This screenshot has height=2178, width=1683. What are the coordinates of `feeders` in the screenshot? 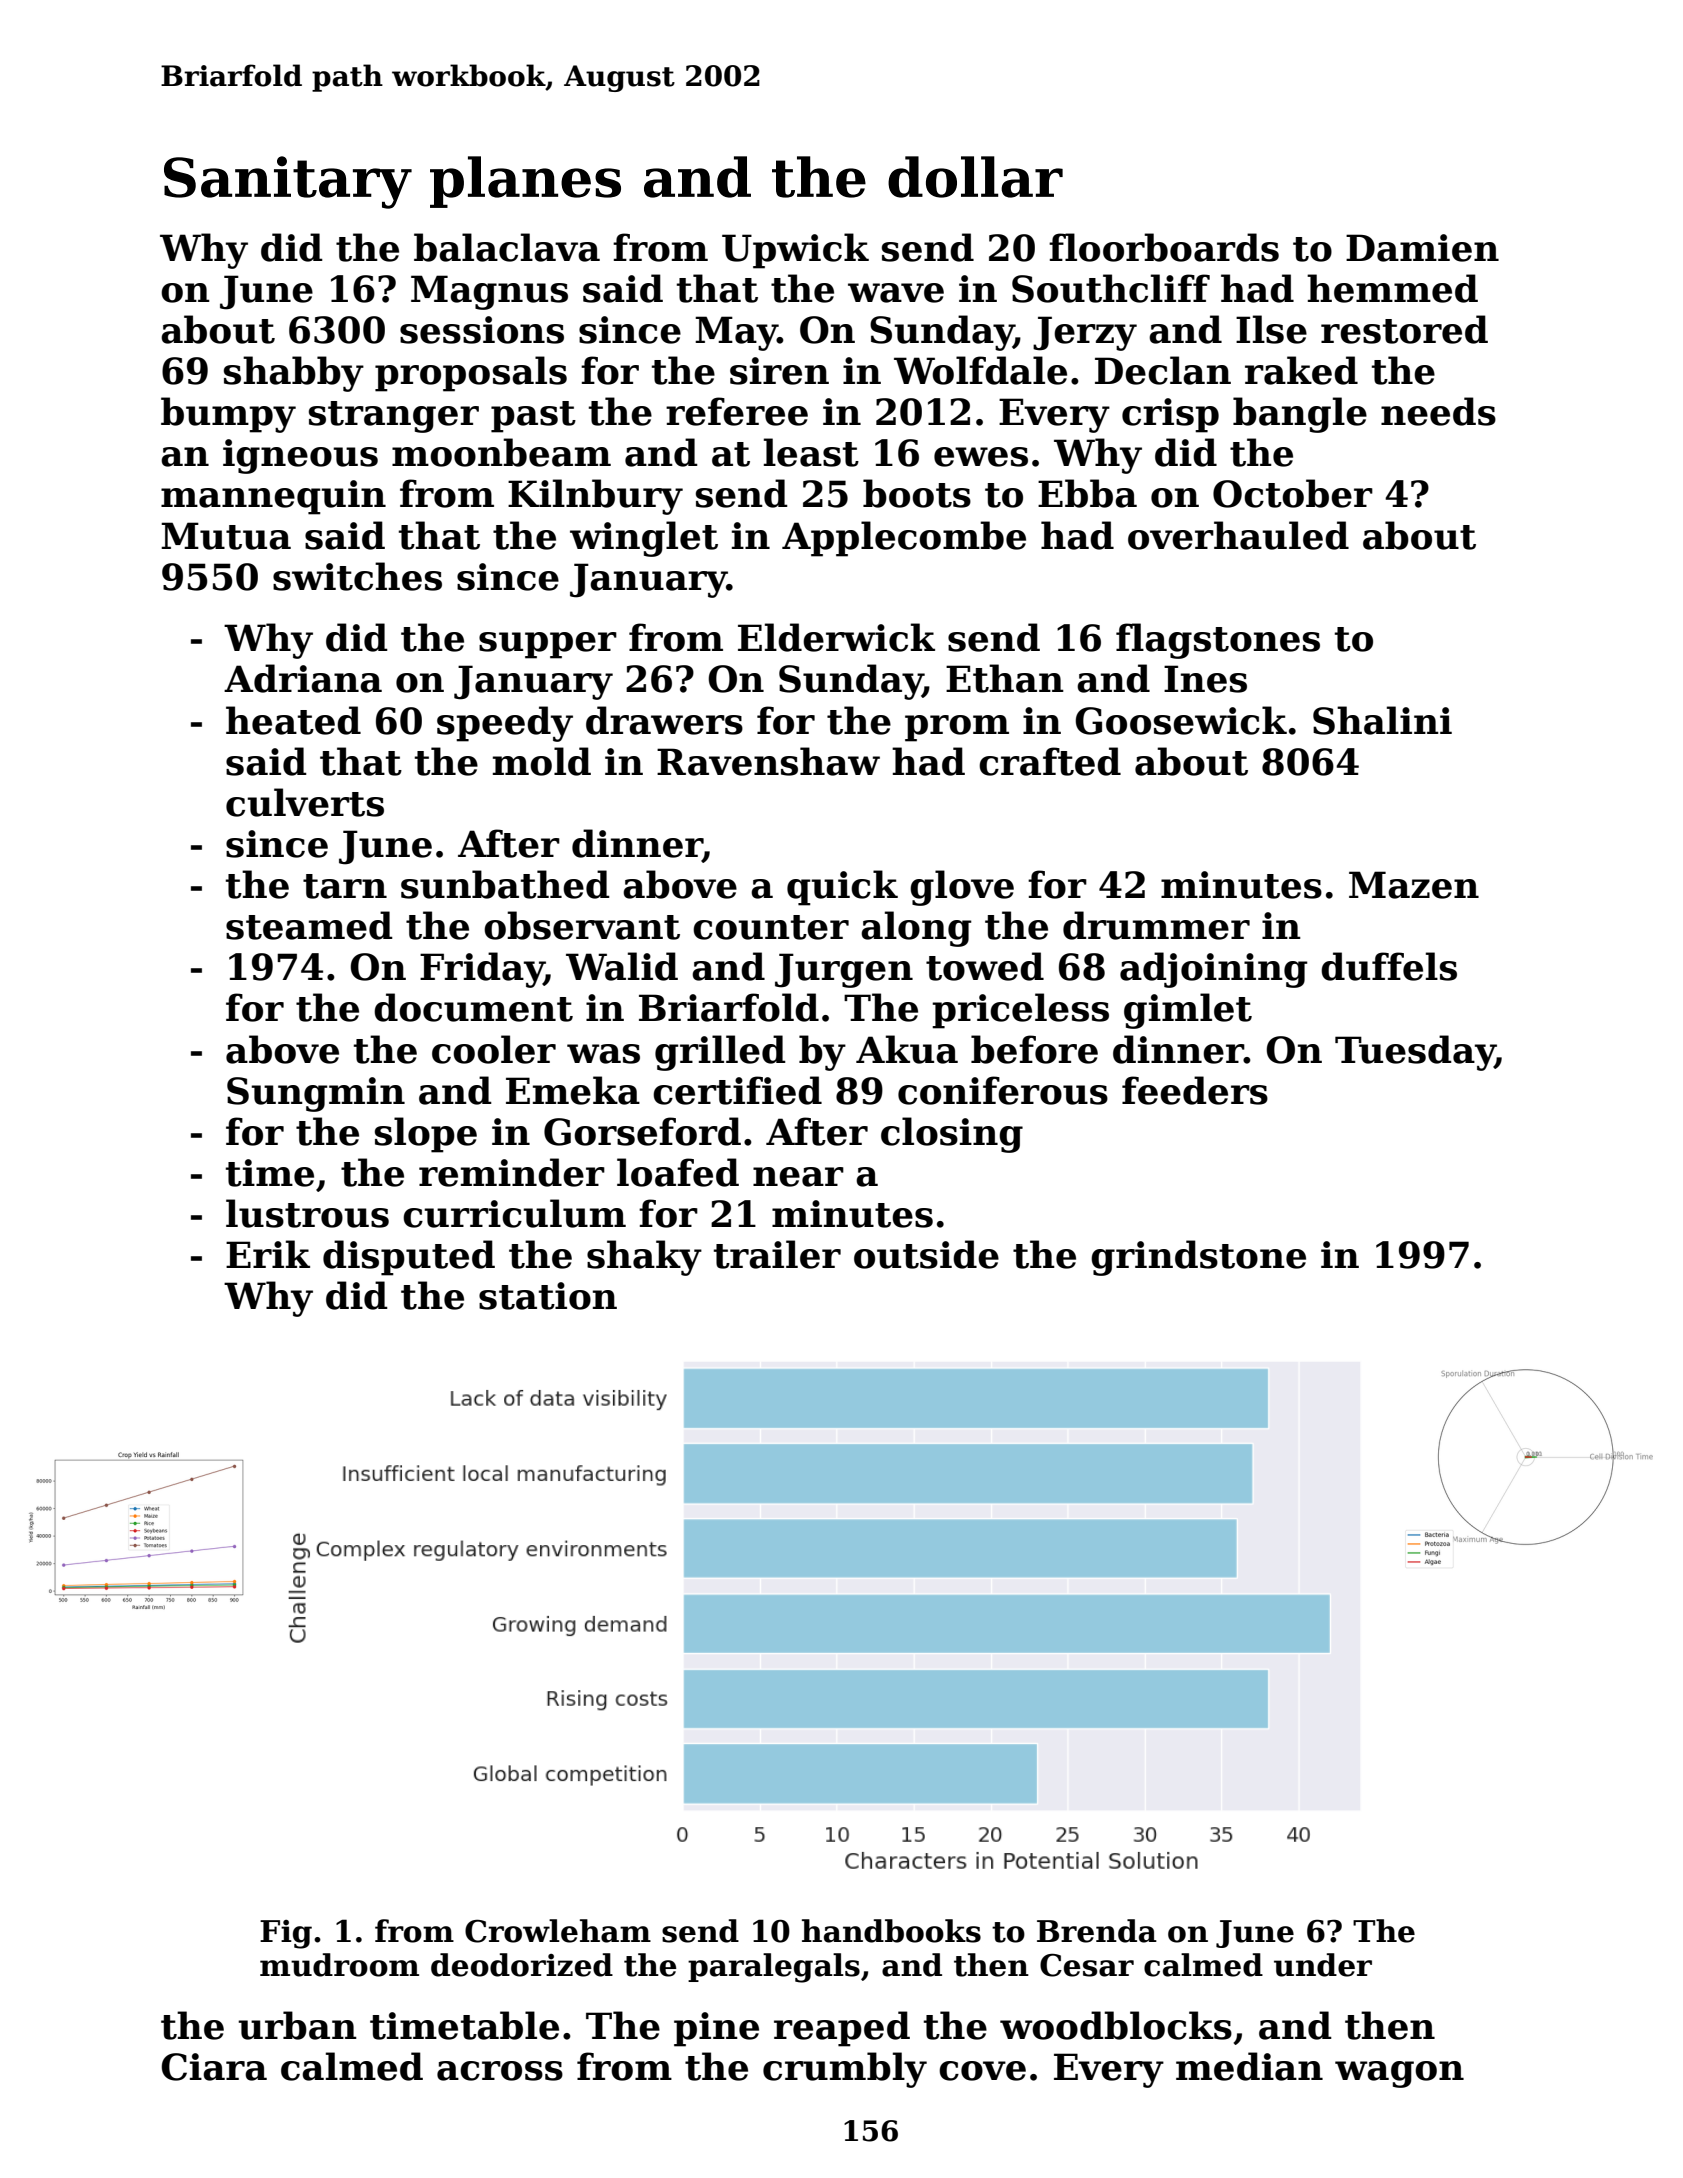 It's located at (1195, 1090).
